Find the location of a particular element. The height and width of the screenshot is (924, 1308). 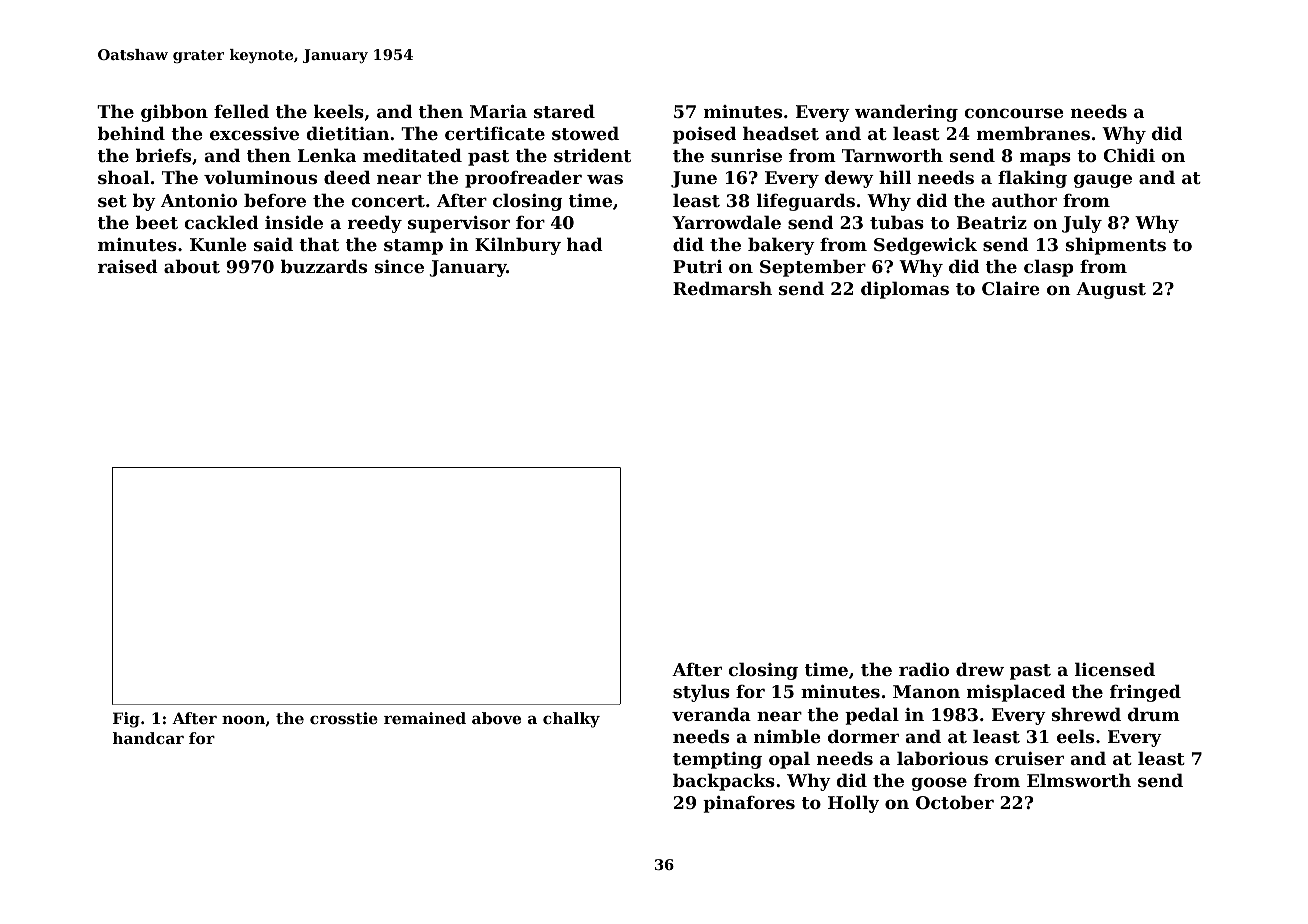

Lenka is located at coordinates (327, 155).
